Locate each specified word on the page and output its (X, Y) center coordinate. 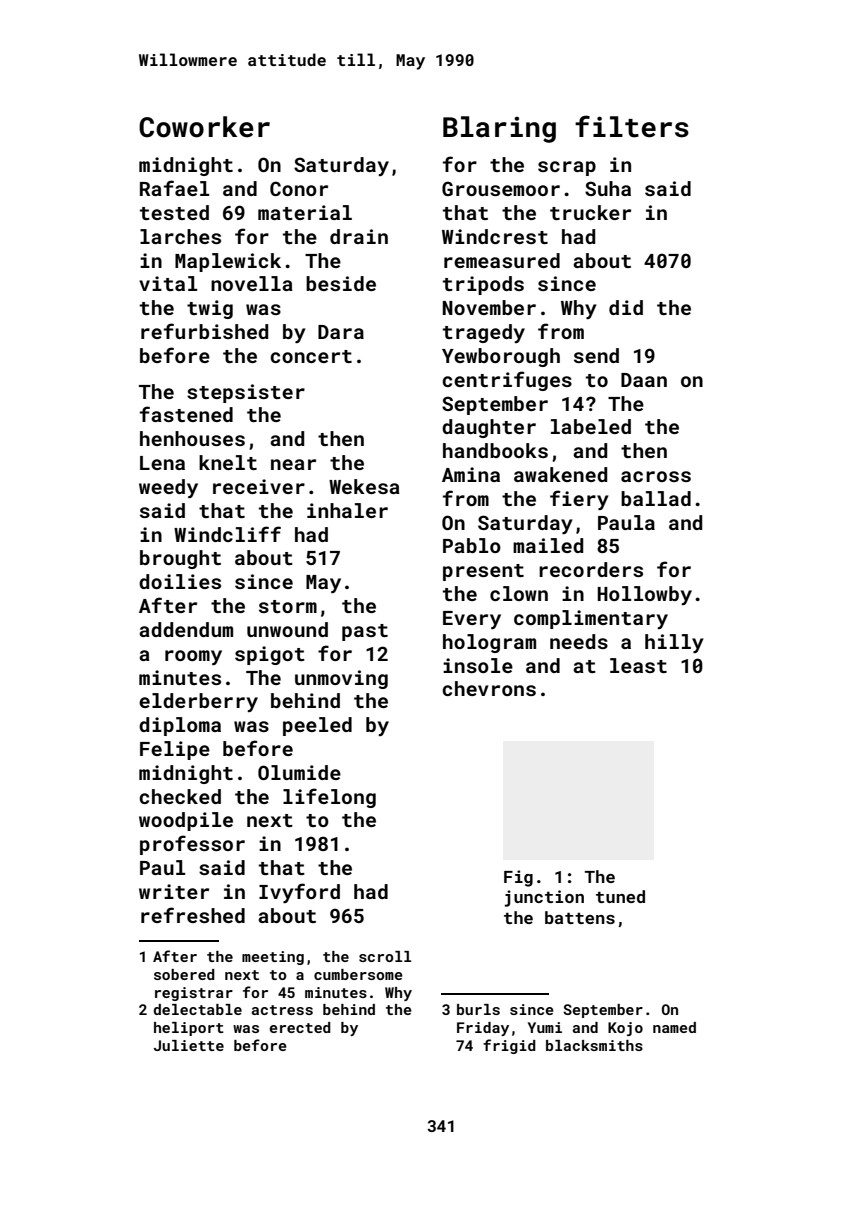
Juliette (189, 1045)
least (638, 665)
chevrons (489, 688)
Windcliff (227, 534)
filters (632, 126)
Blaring (499, 129)
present (483, 572)
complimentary (591, 619)
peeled (317, 726)
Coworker (204, 127)
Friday (483, 1029)
